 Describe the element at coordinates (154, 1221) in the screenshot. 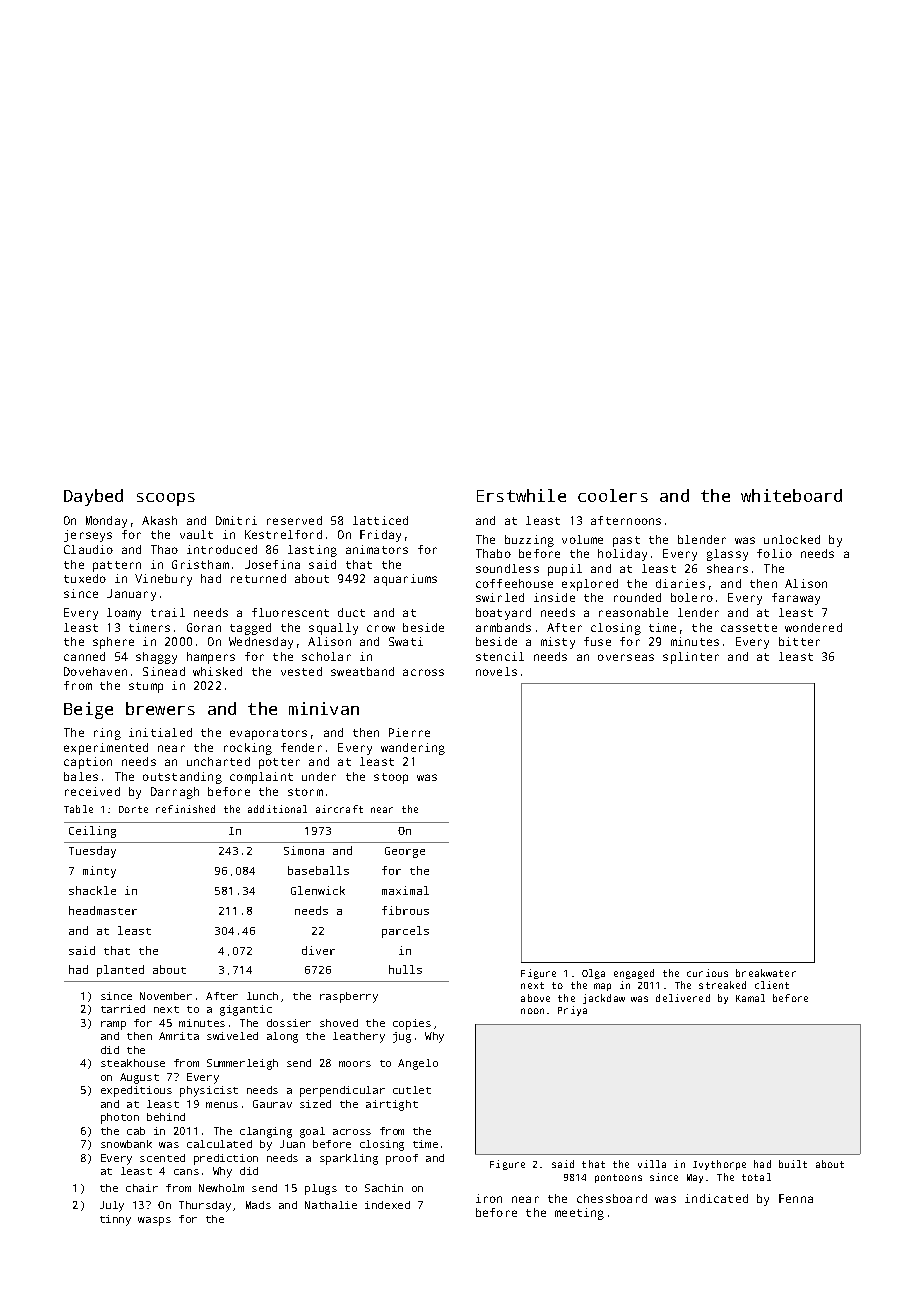

I see `wasps` at that location.
